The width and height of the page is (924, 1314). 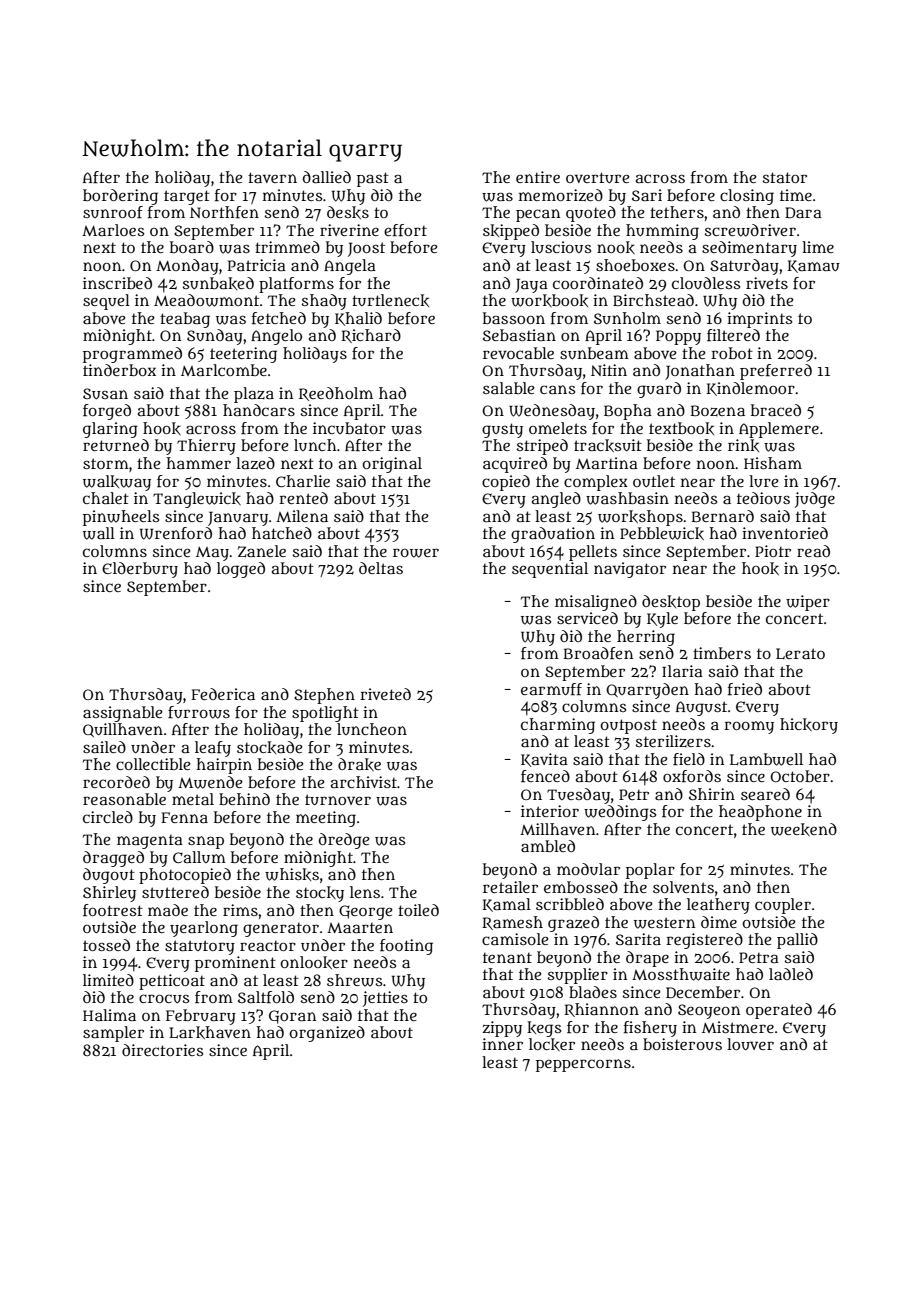 What do you see at coordinates (767, 283) in the page?
I see `rivets` at bounding box center [767, 283].
